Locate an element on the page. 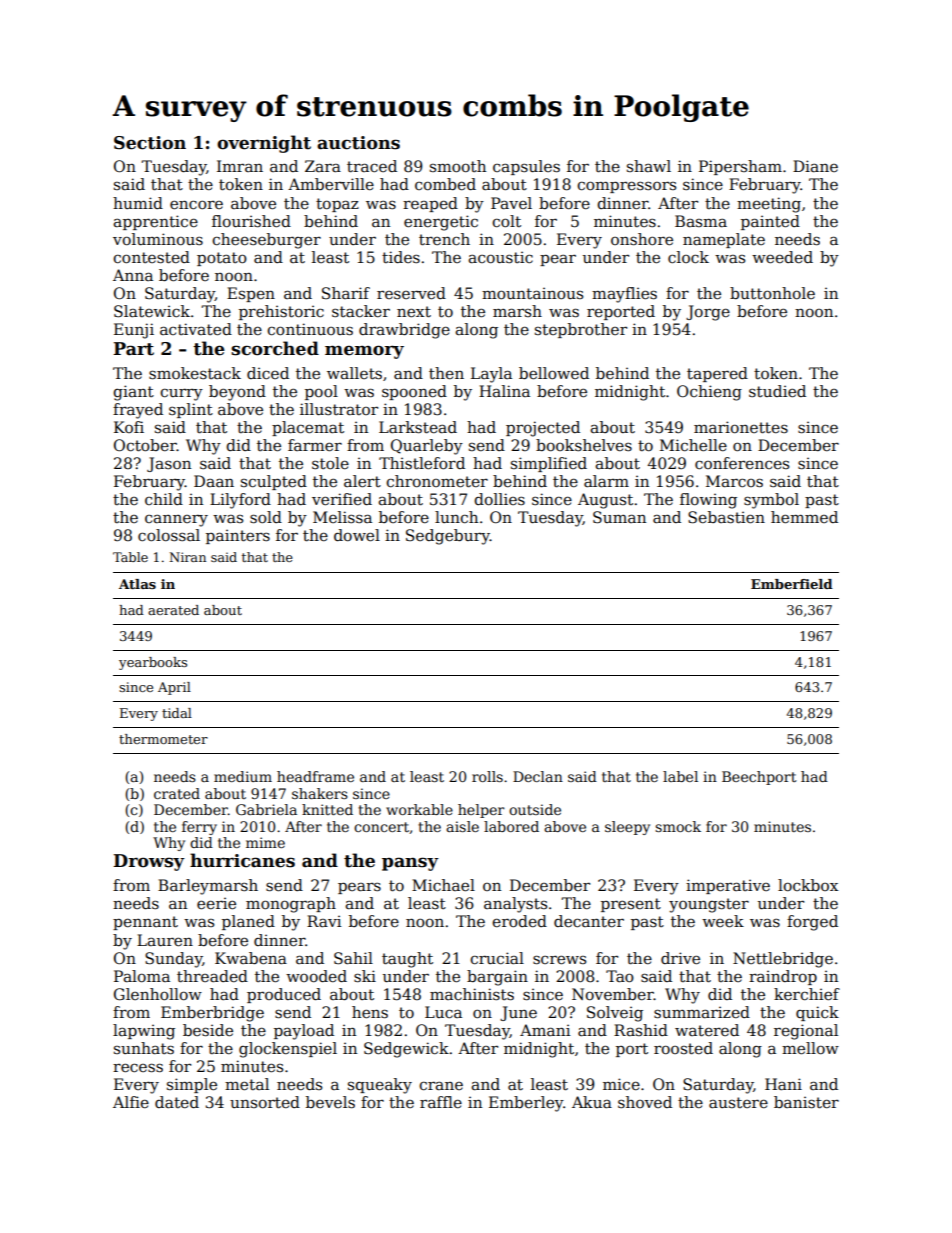 This image has width=952, height=1233. Sedgebury is located at coordinates (448, 537).
